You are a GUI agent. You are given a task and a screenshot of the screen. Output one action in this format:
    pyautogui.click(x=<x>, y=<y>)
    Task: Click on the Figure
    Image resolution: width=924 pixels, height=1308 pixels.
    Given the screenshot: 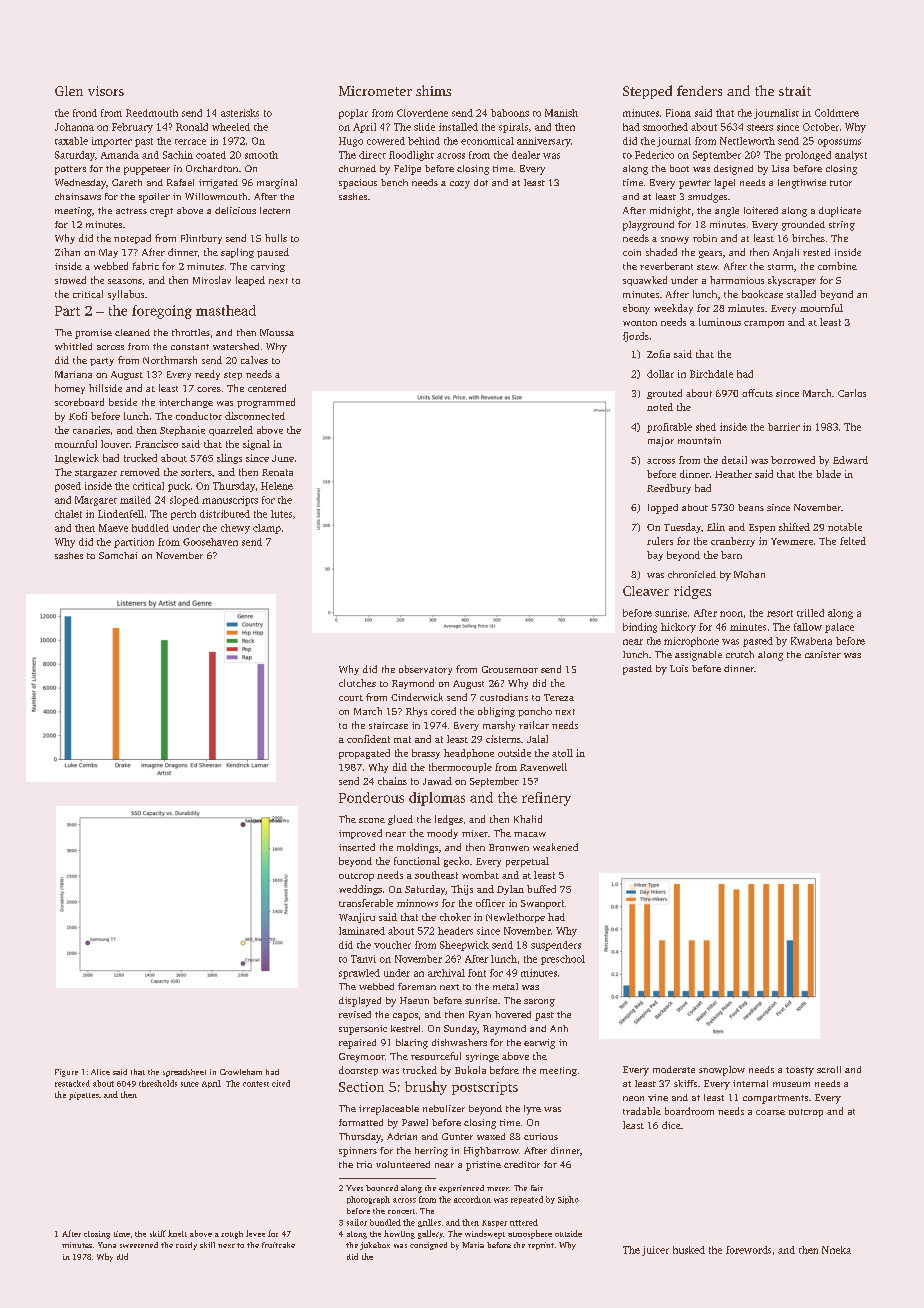 What is the action you would take?
    pyautogui.click(x=66, y=1073)
